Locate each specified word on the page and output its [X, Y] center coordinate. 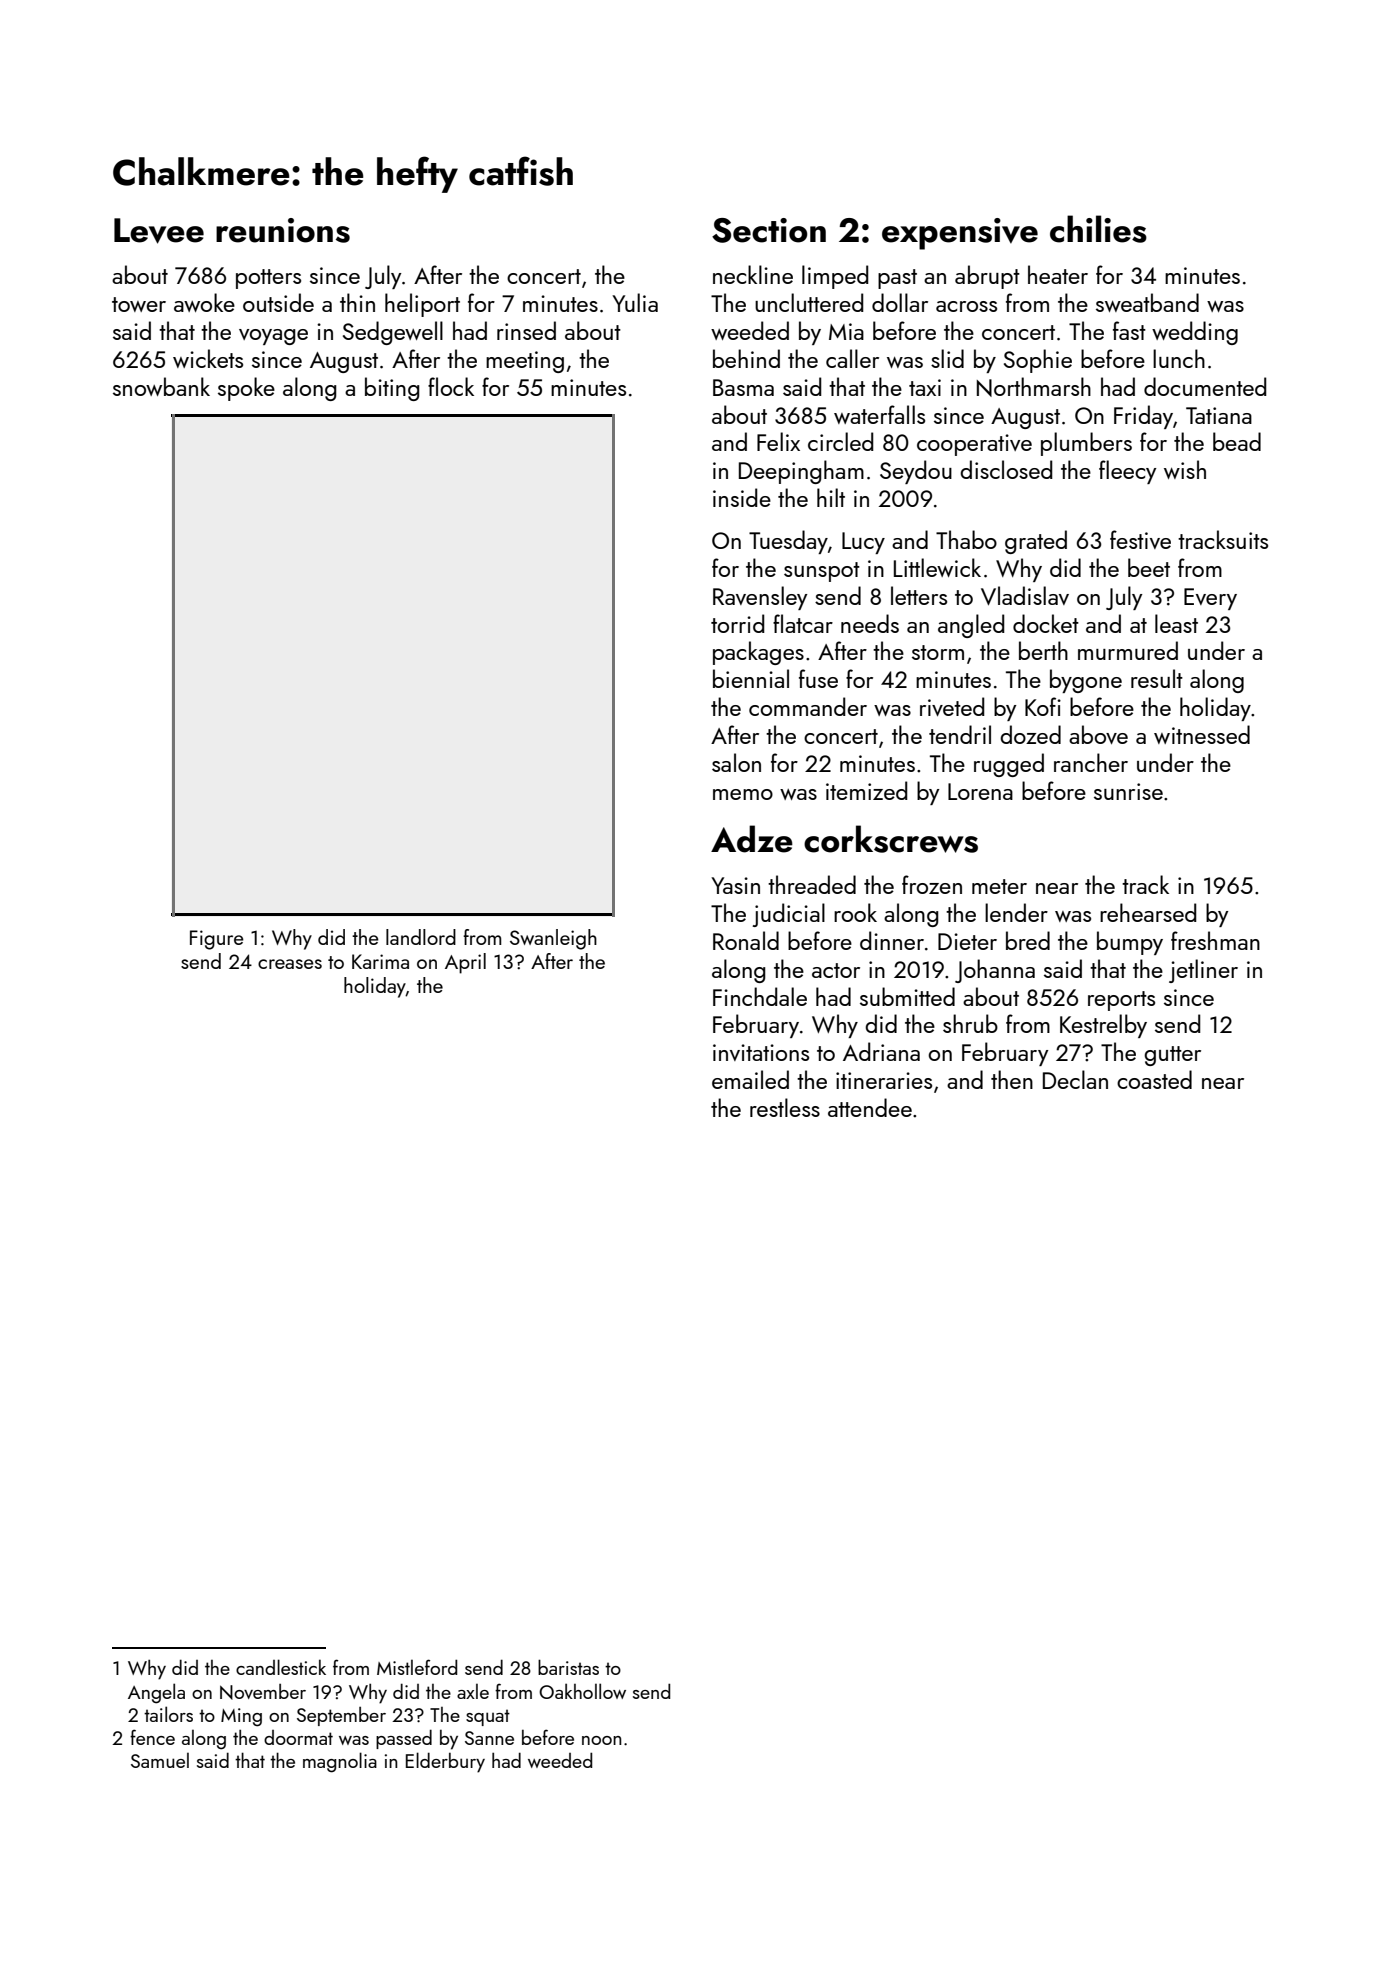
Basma [743, 387]
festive [1140, 539]
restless [785, 1107]
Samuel [160, 1760]
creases [290, 964]
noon [601, 1740]
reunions [283, 230]
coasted [1154, 1079]
